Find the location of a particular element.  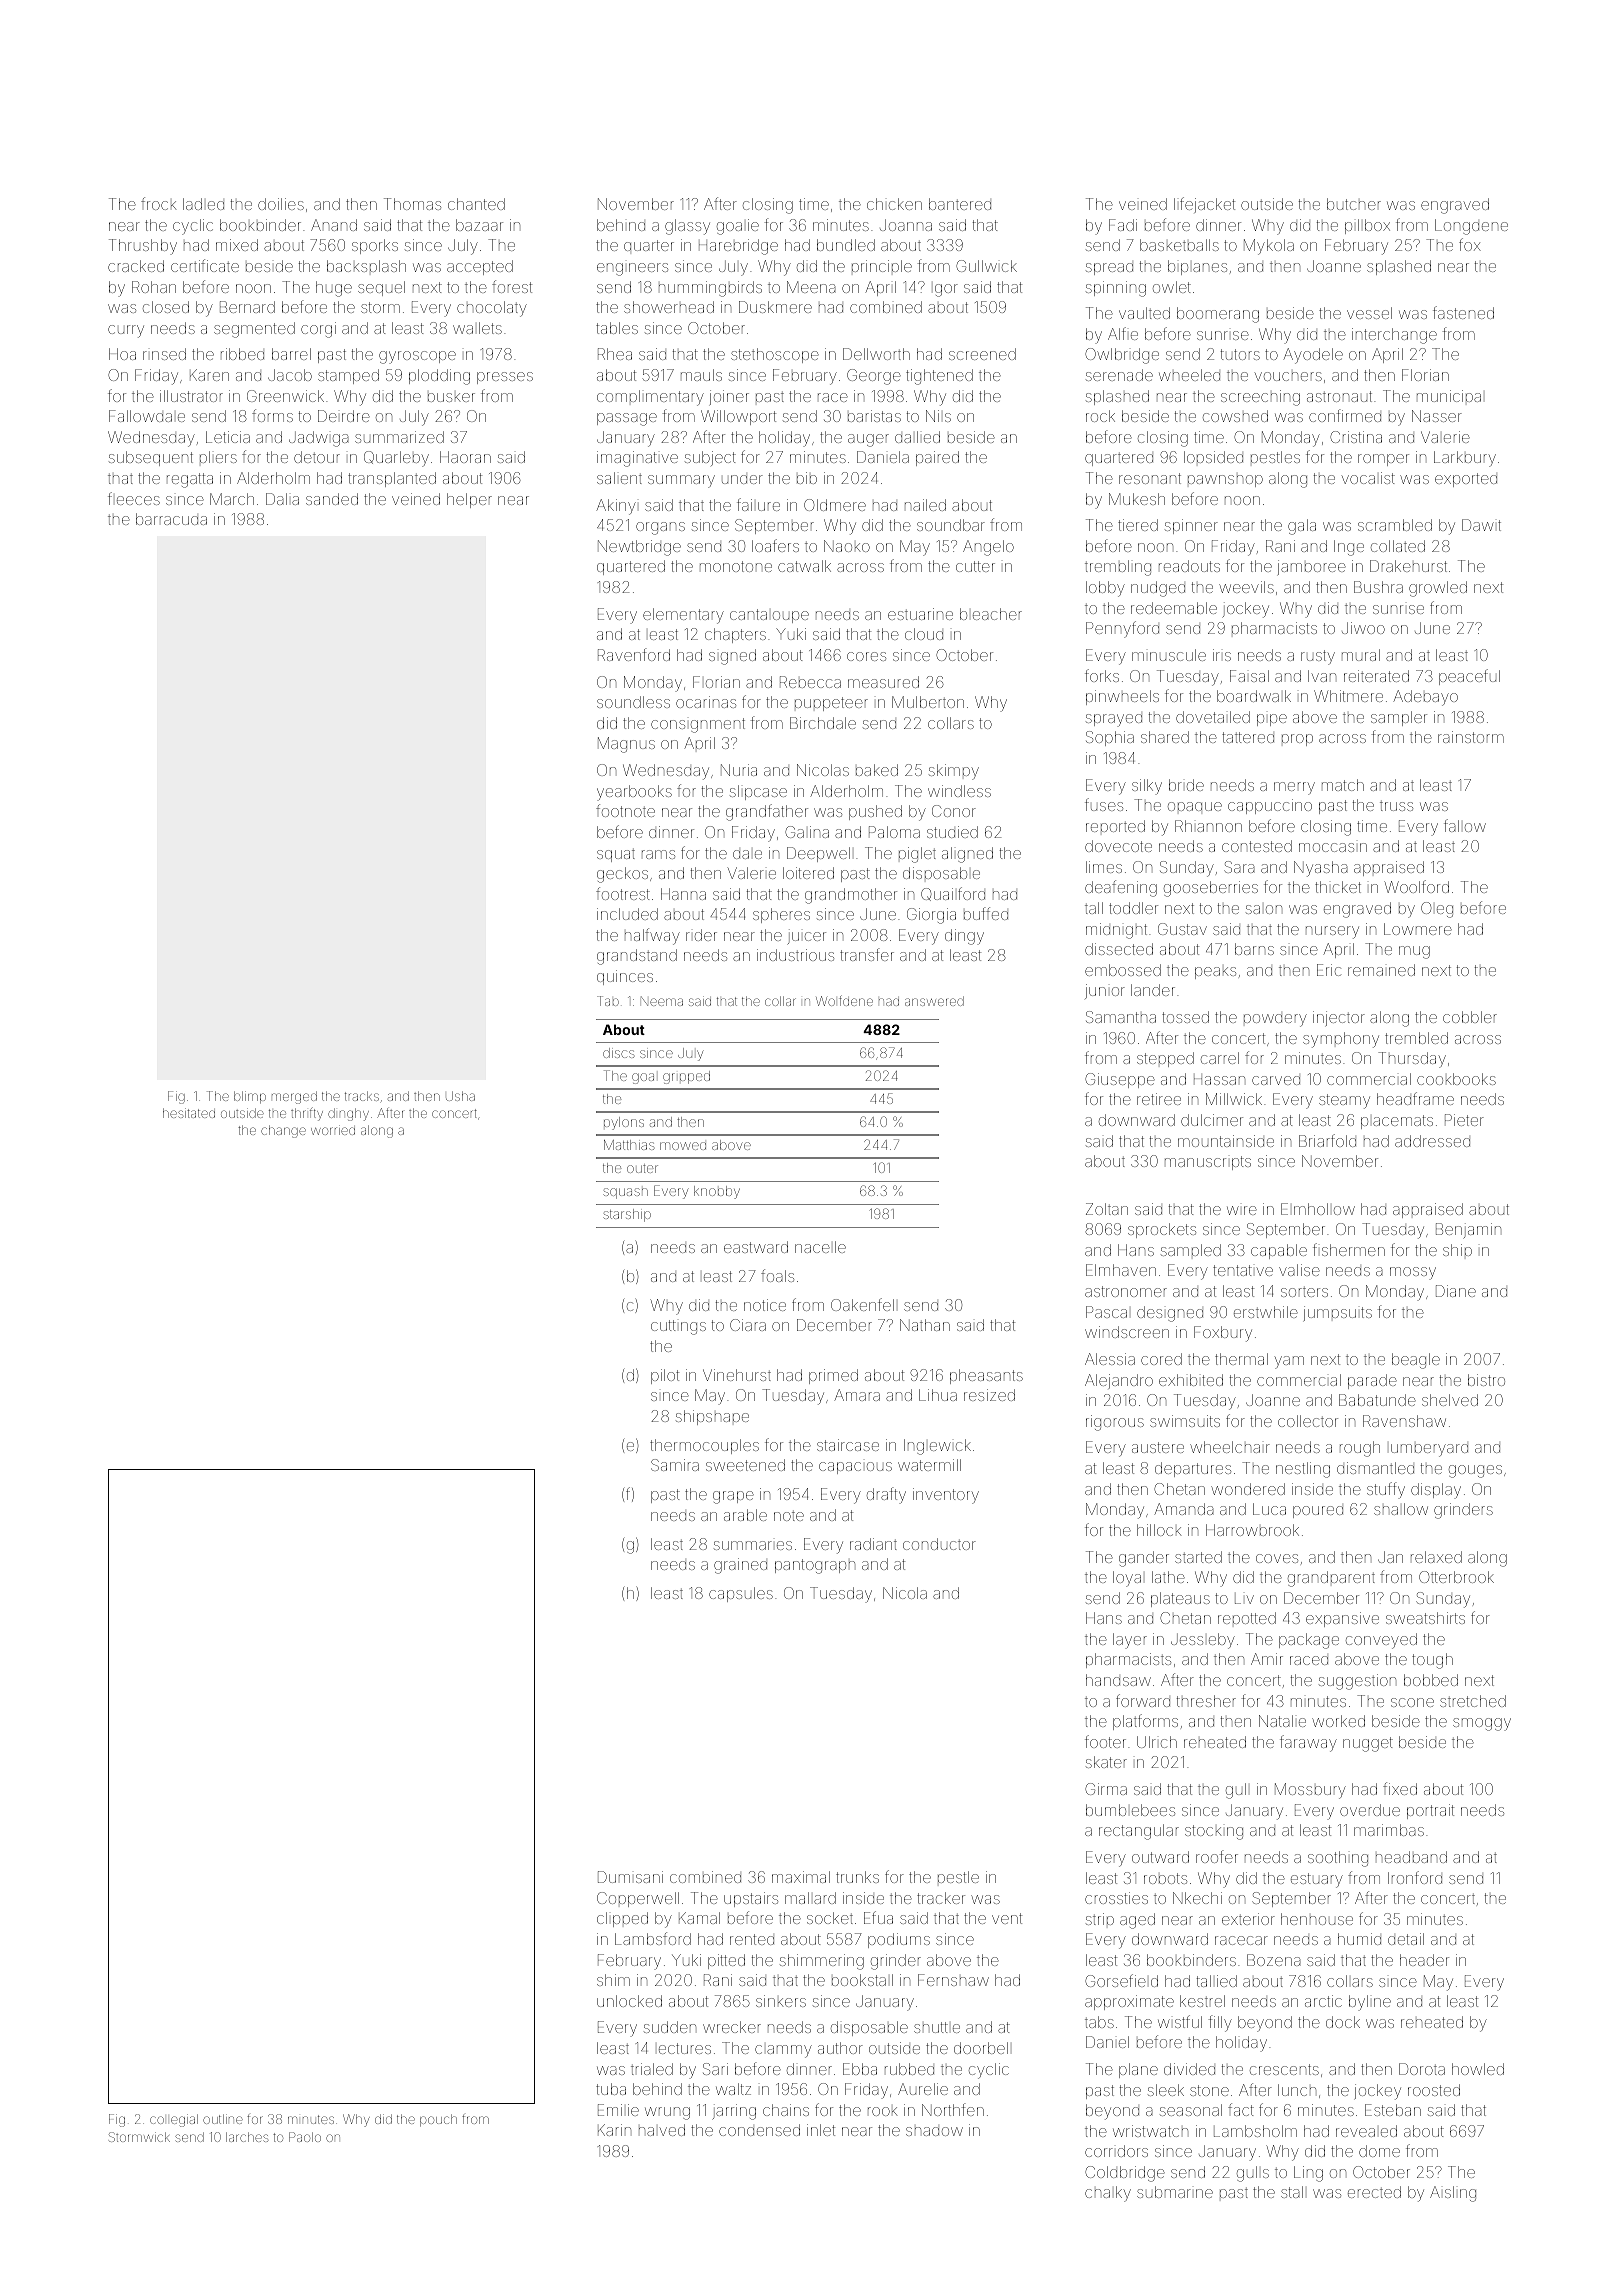

Dumisani is located at coordinates (630, 1877).
